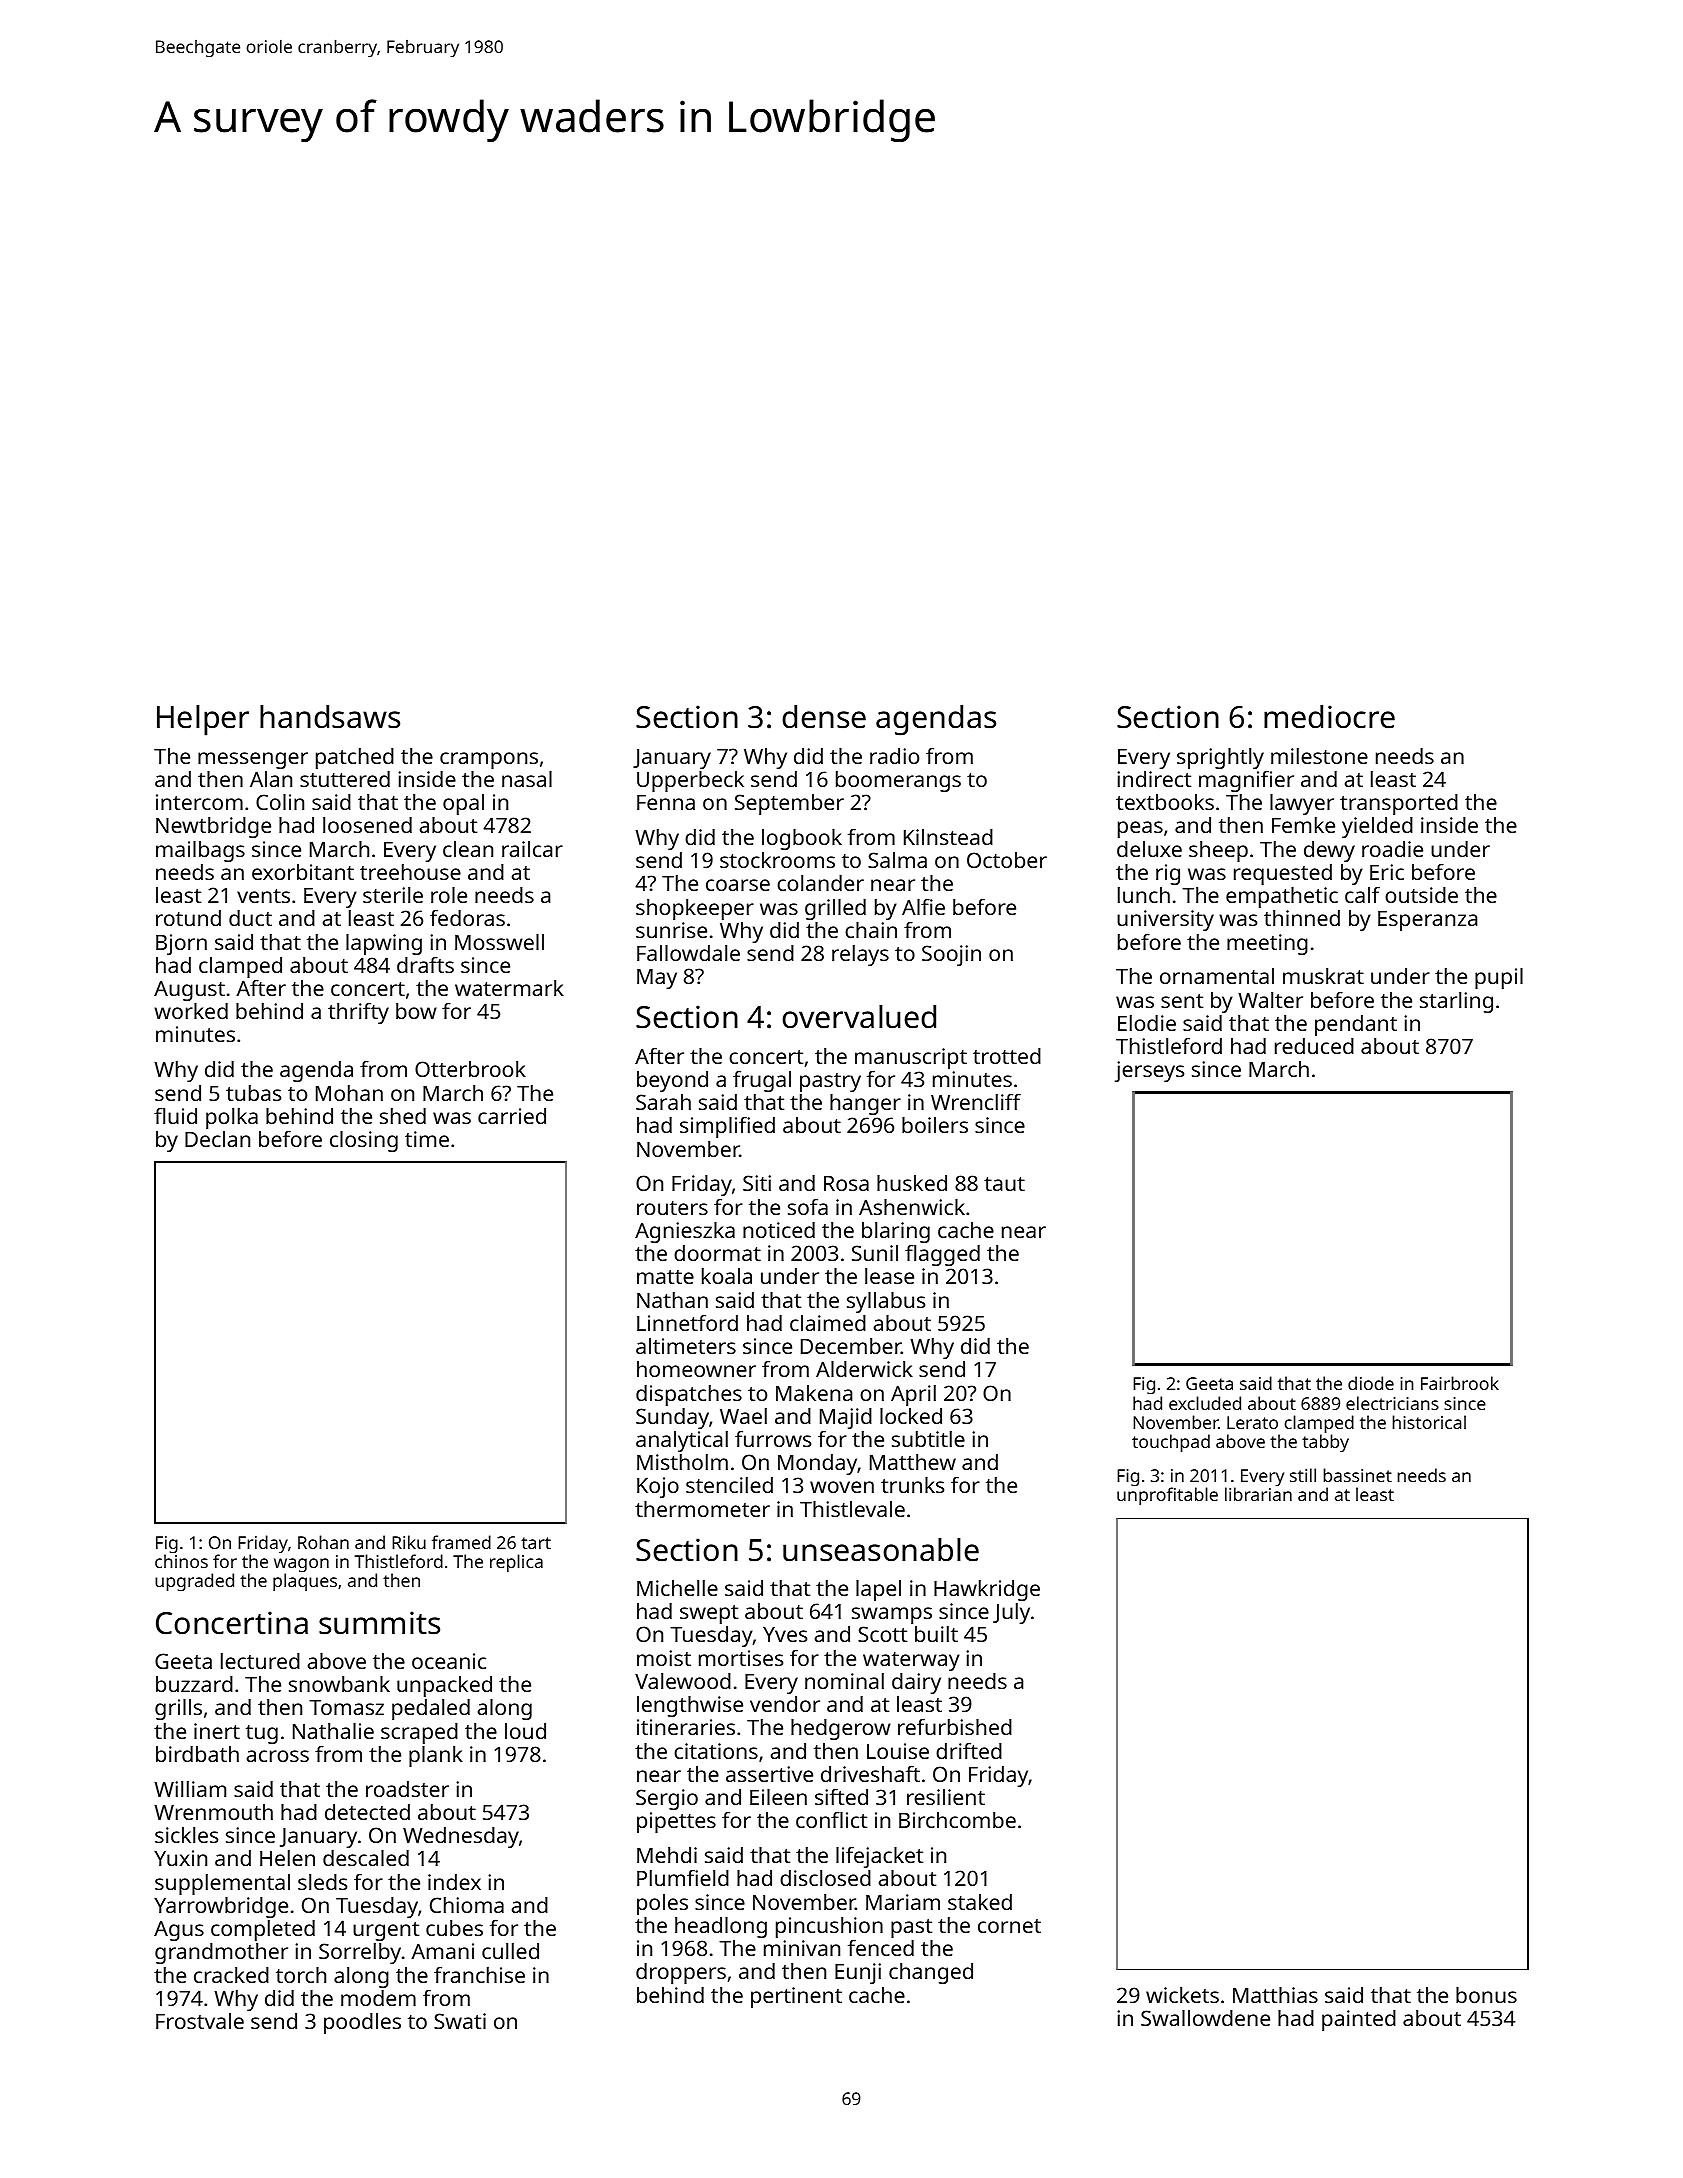 The width and height of the screenshot is (1683, 2178). I want to click on Matthias, so click(1275, 1995).
